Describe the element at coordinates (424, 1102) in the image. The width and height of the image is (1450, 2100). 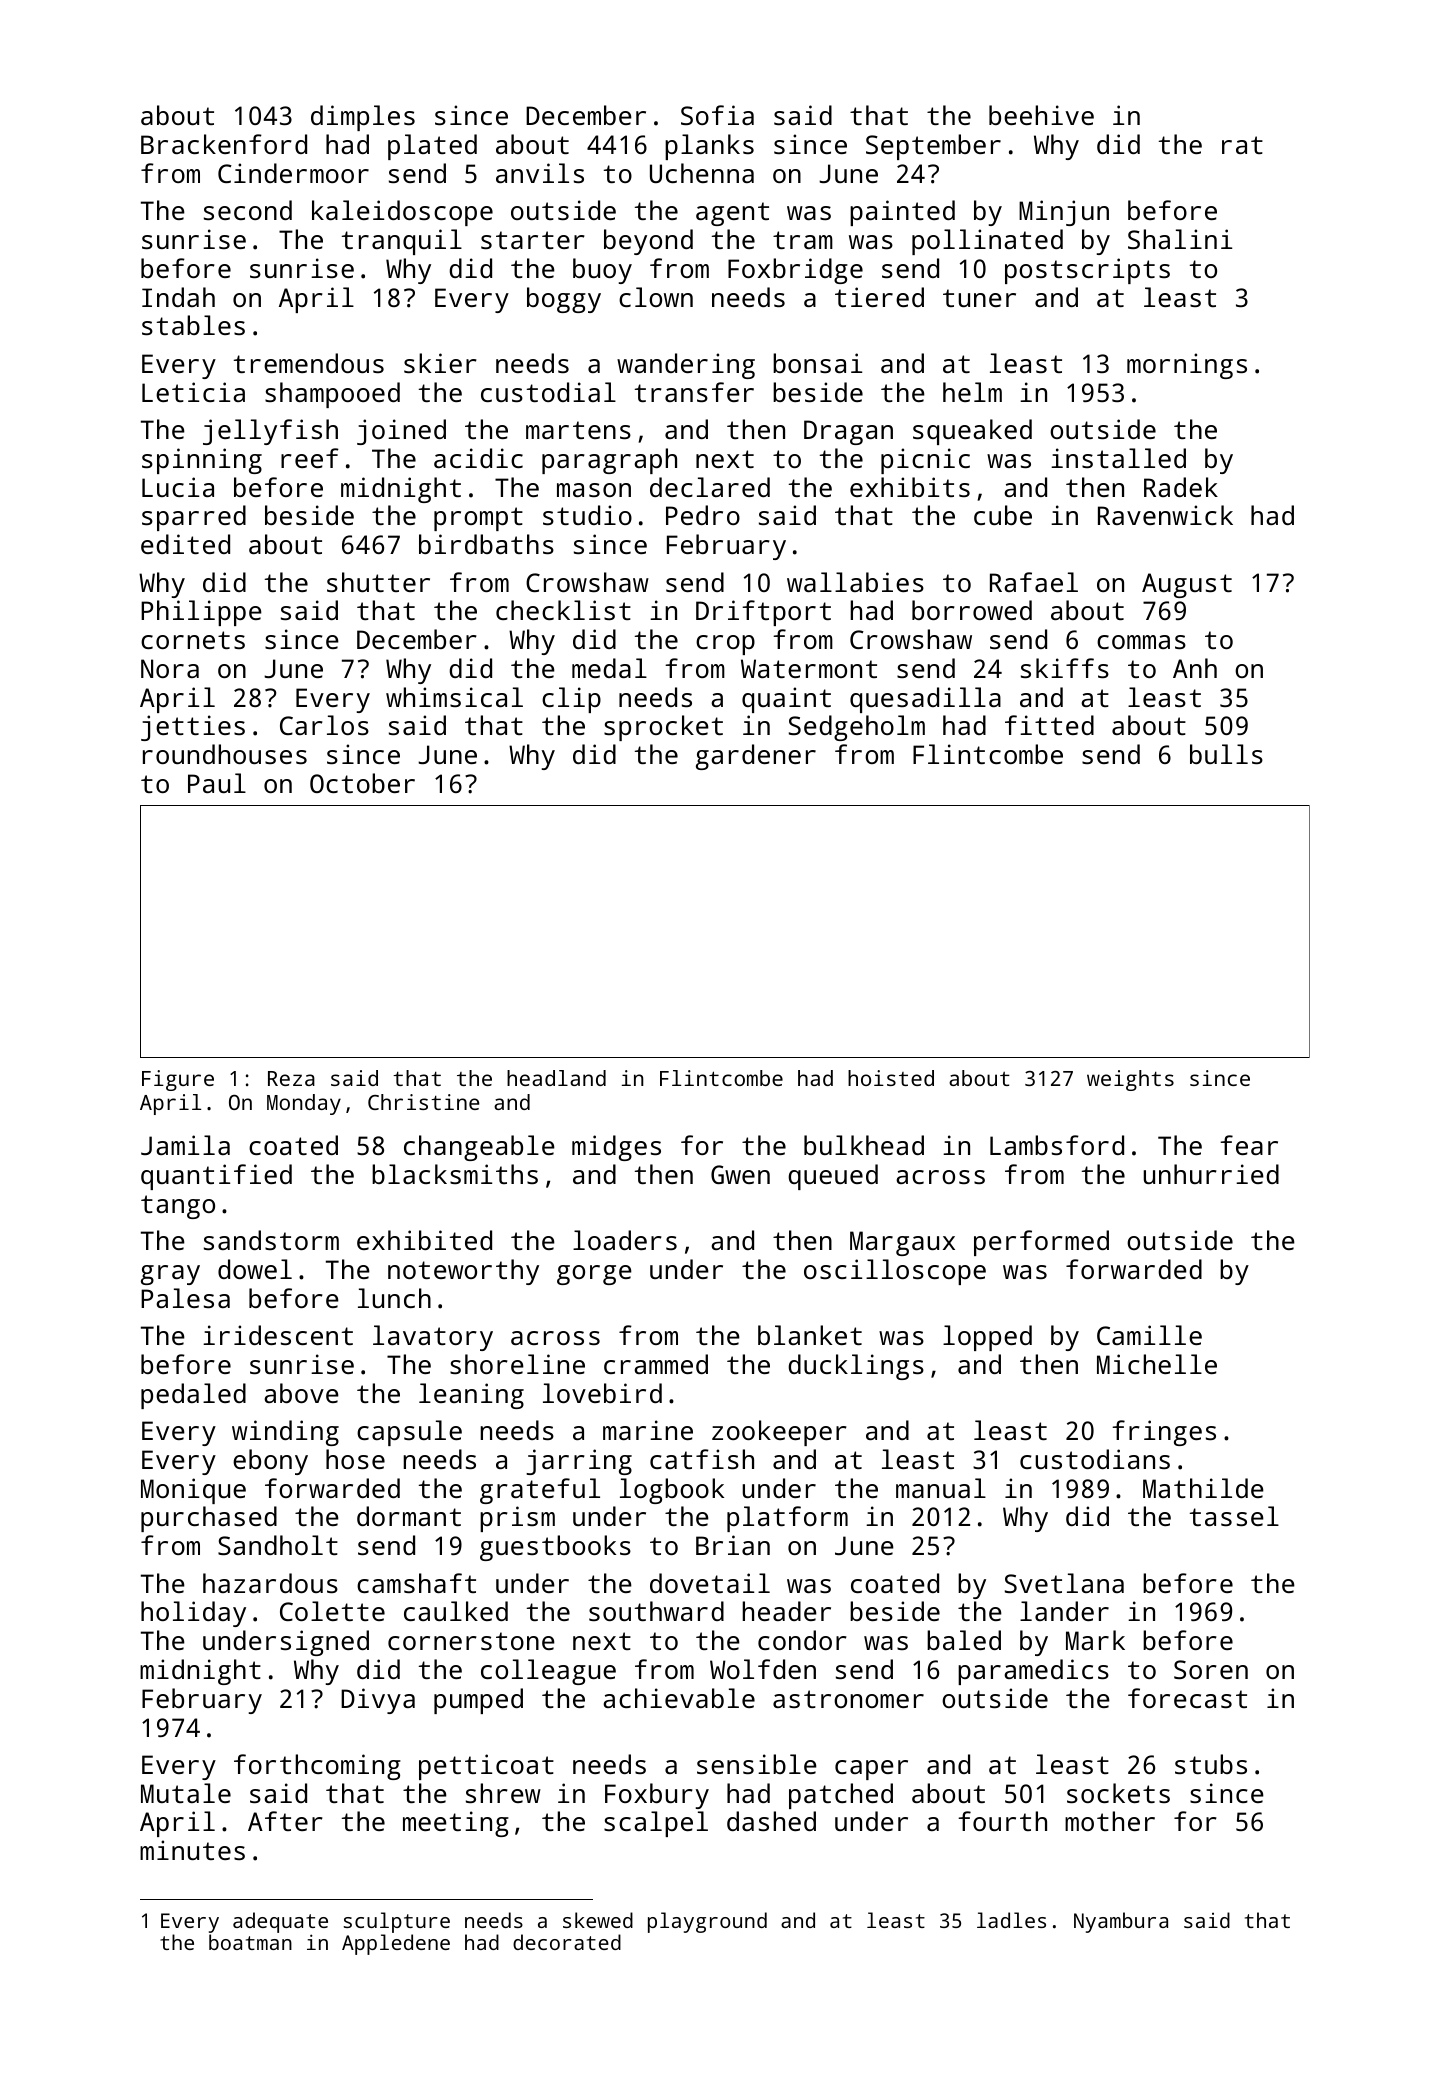
I see `Christine` at that location.
